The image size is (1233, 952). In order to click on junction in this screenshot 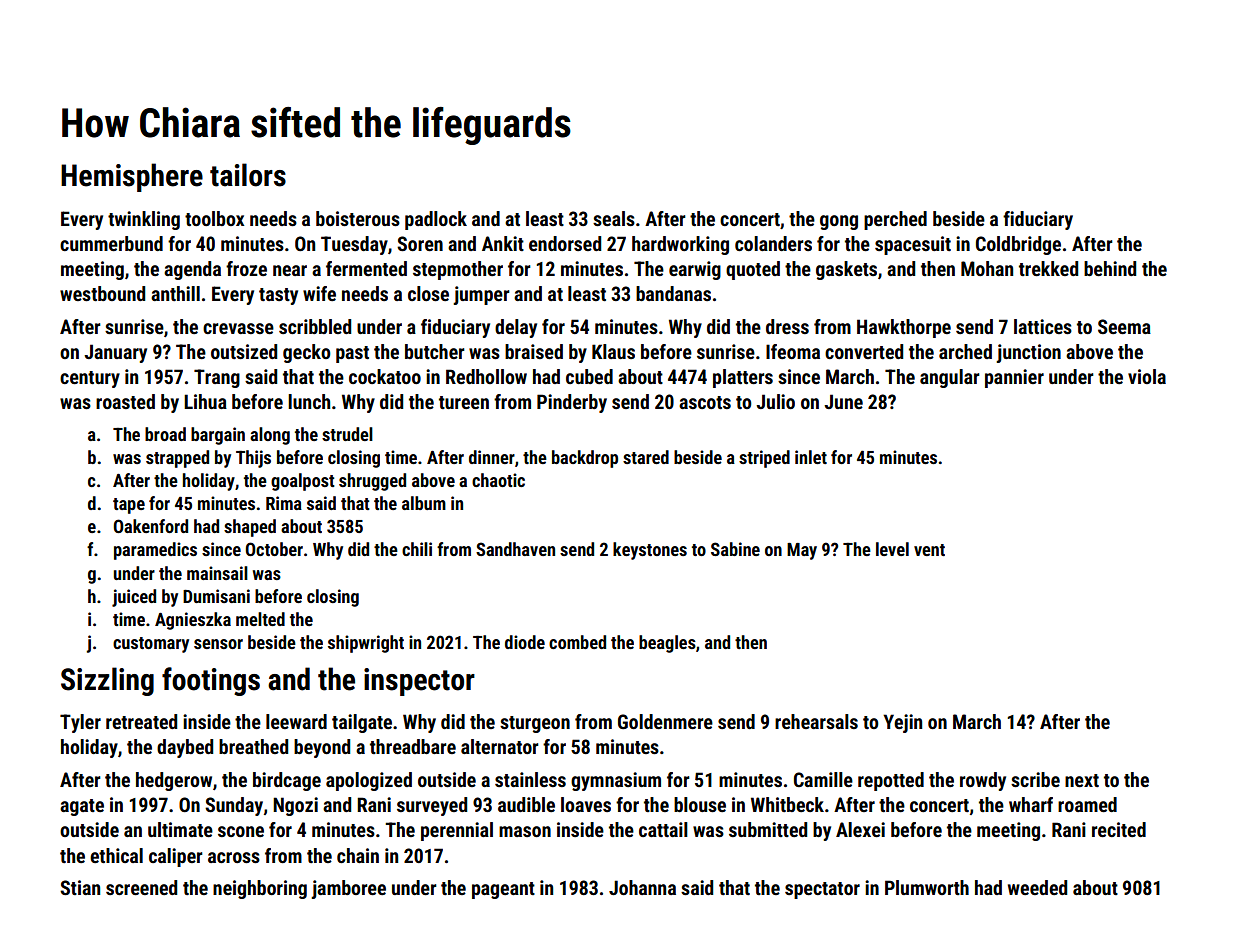, I will do `click(1028, 353)`.
